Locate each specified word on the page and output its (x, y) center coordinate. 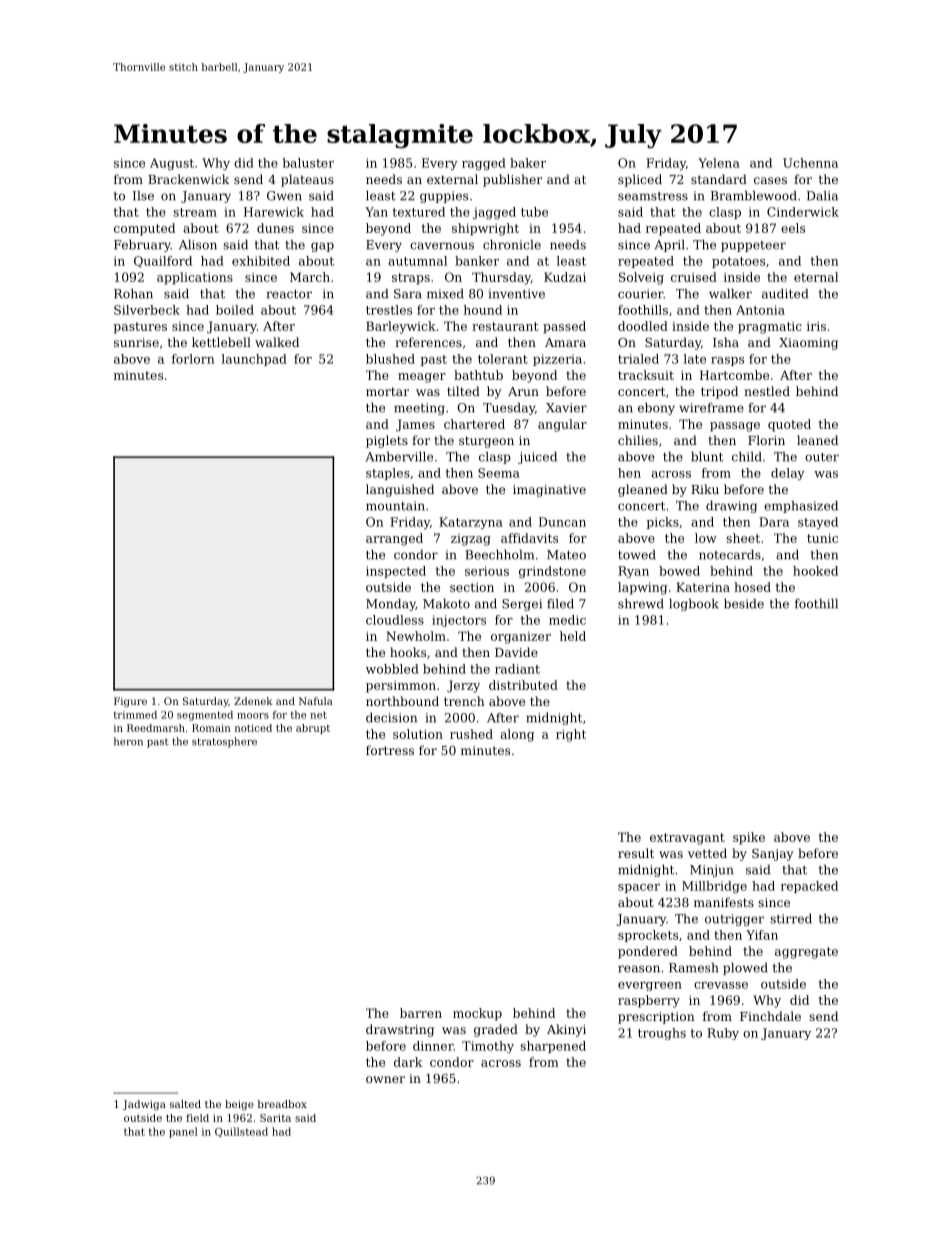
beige (239, 1105)
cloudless (395, 620)
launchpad (254, 360)
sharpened (553, 1047)
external (452, 179)
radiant (517, 669)
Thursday (501, 278)
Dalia (822, 196)
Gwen (284, 196)
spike (749, 838)
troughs (662, 1034)
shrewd (641, 604)
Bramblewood (754, 196)
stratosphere (224, 742)
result (636, 853)
